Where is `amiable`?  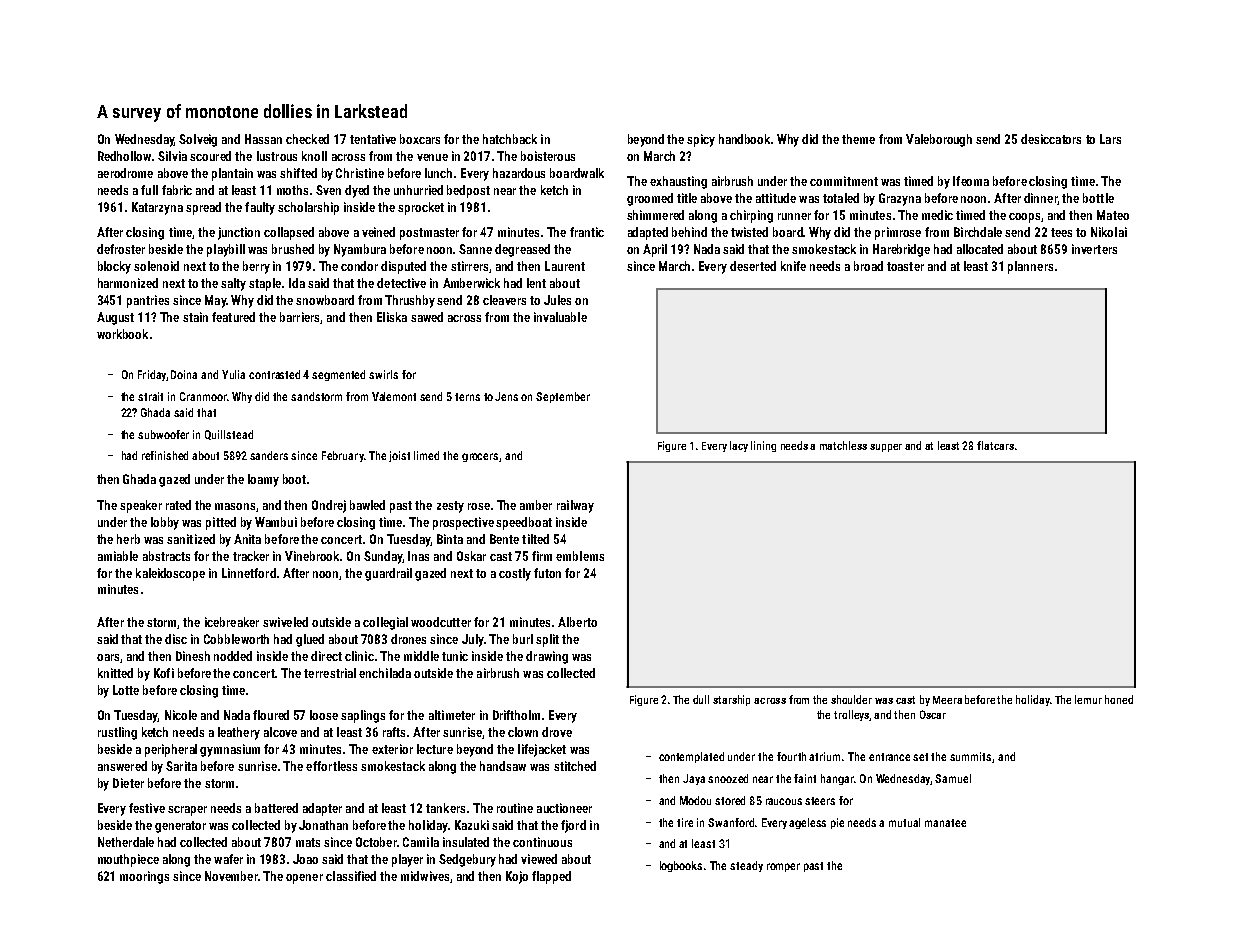 amiable is located at coordinates (118, 556).
